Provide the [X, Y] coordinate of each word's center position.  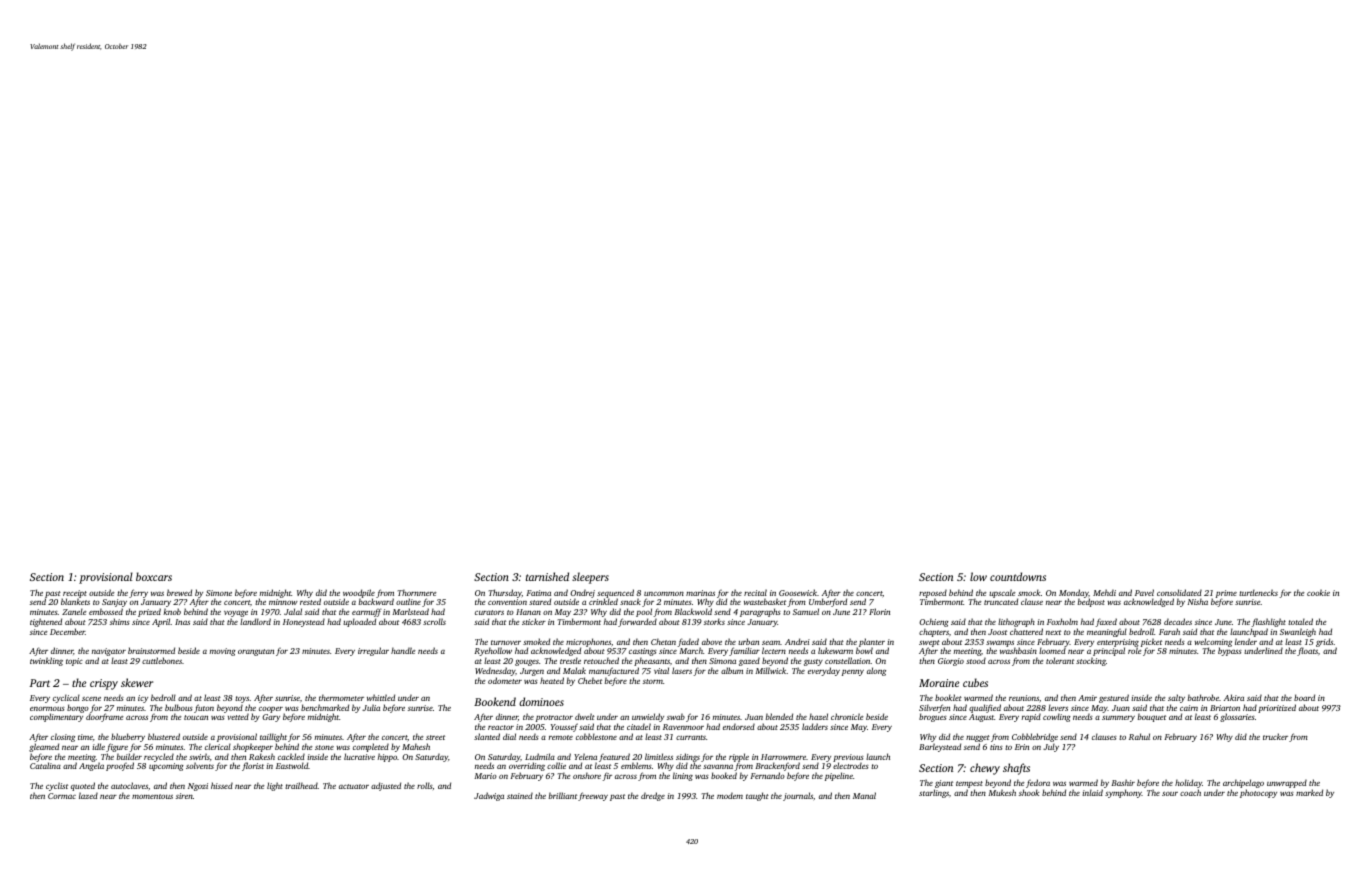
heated [552, 680]
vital [661, 670]
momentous [152, 796]
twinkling [46, 662]
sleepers [590, 578]
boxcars [154, 576]
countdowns [1018, 576]
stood [976, 661]
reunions [1024, 698]
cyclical [66, 698]
